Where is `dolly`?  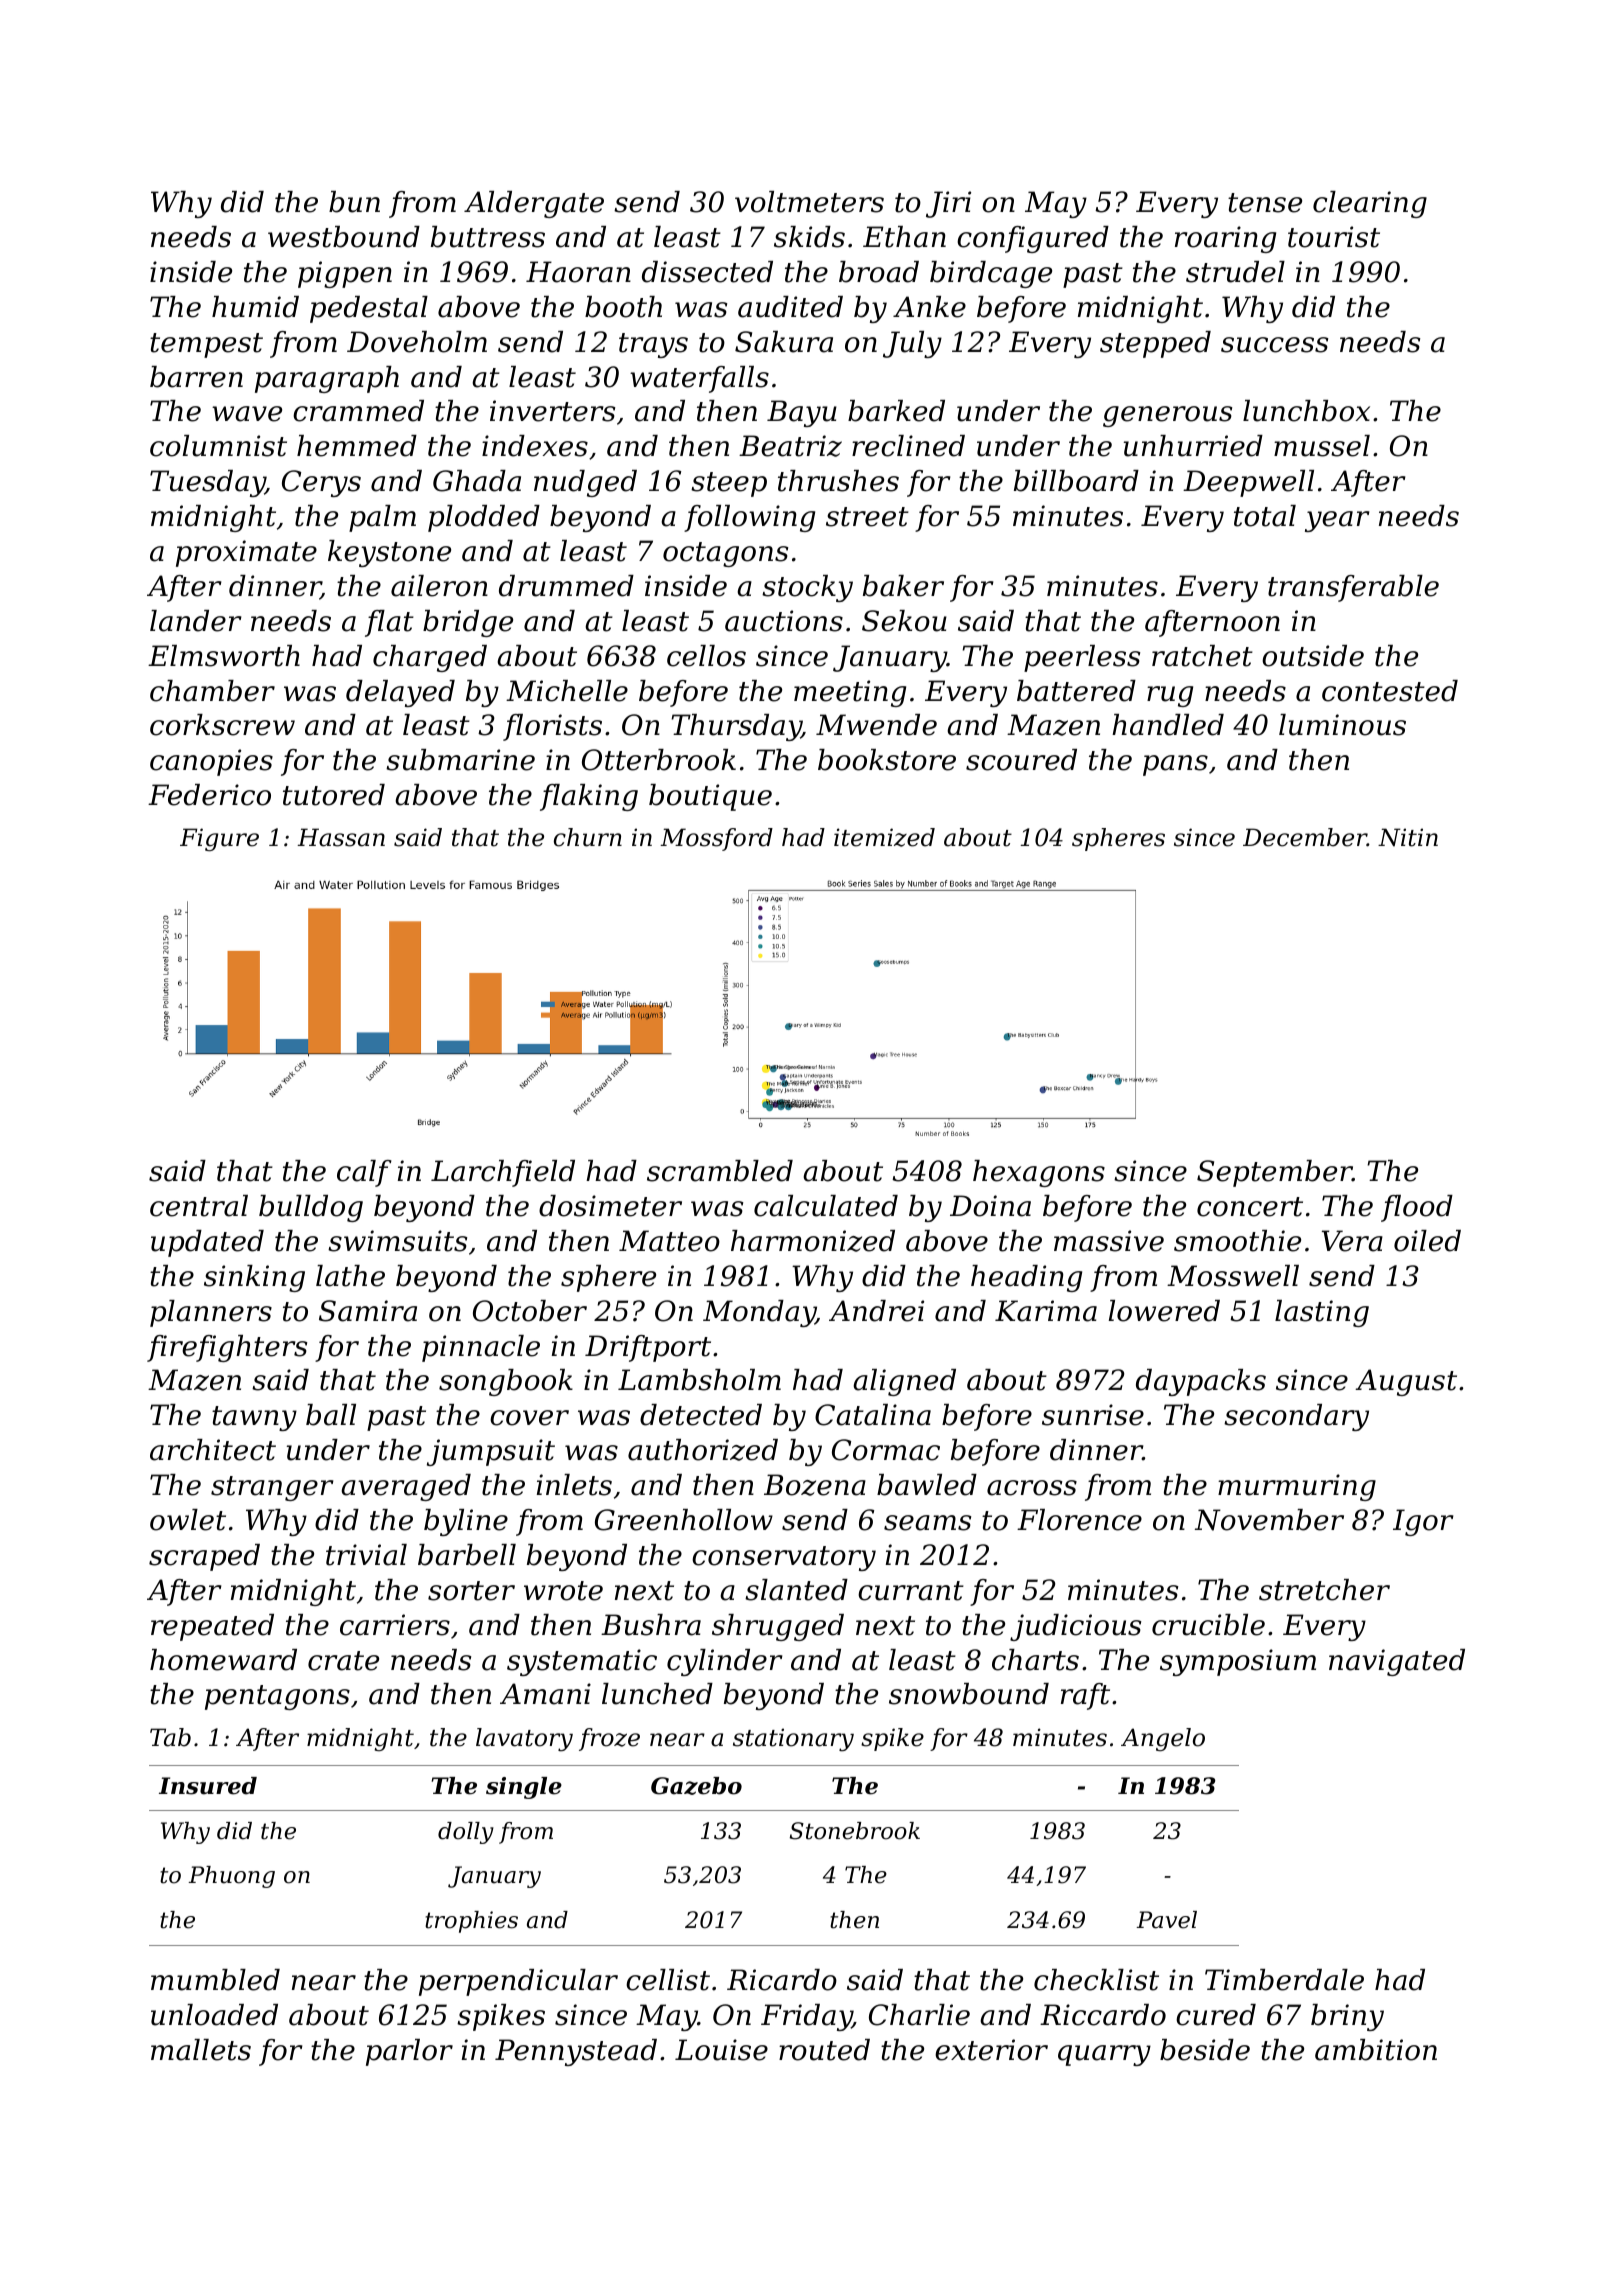 dolly is located at coordinates (466, 1833).
